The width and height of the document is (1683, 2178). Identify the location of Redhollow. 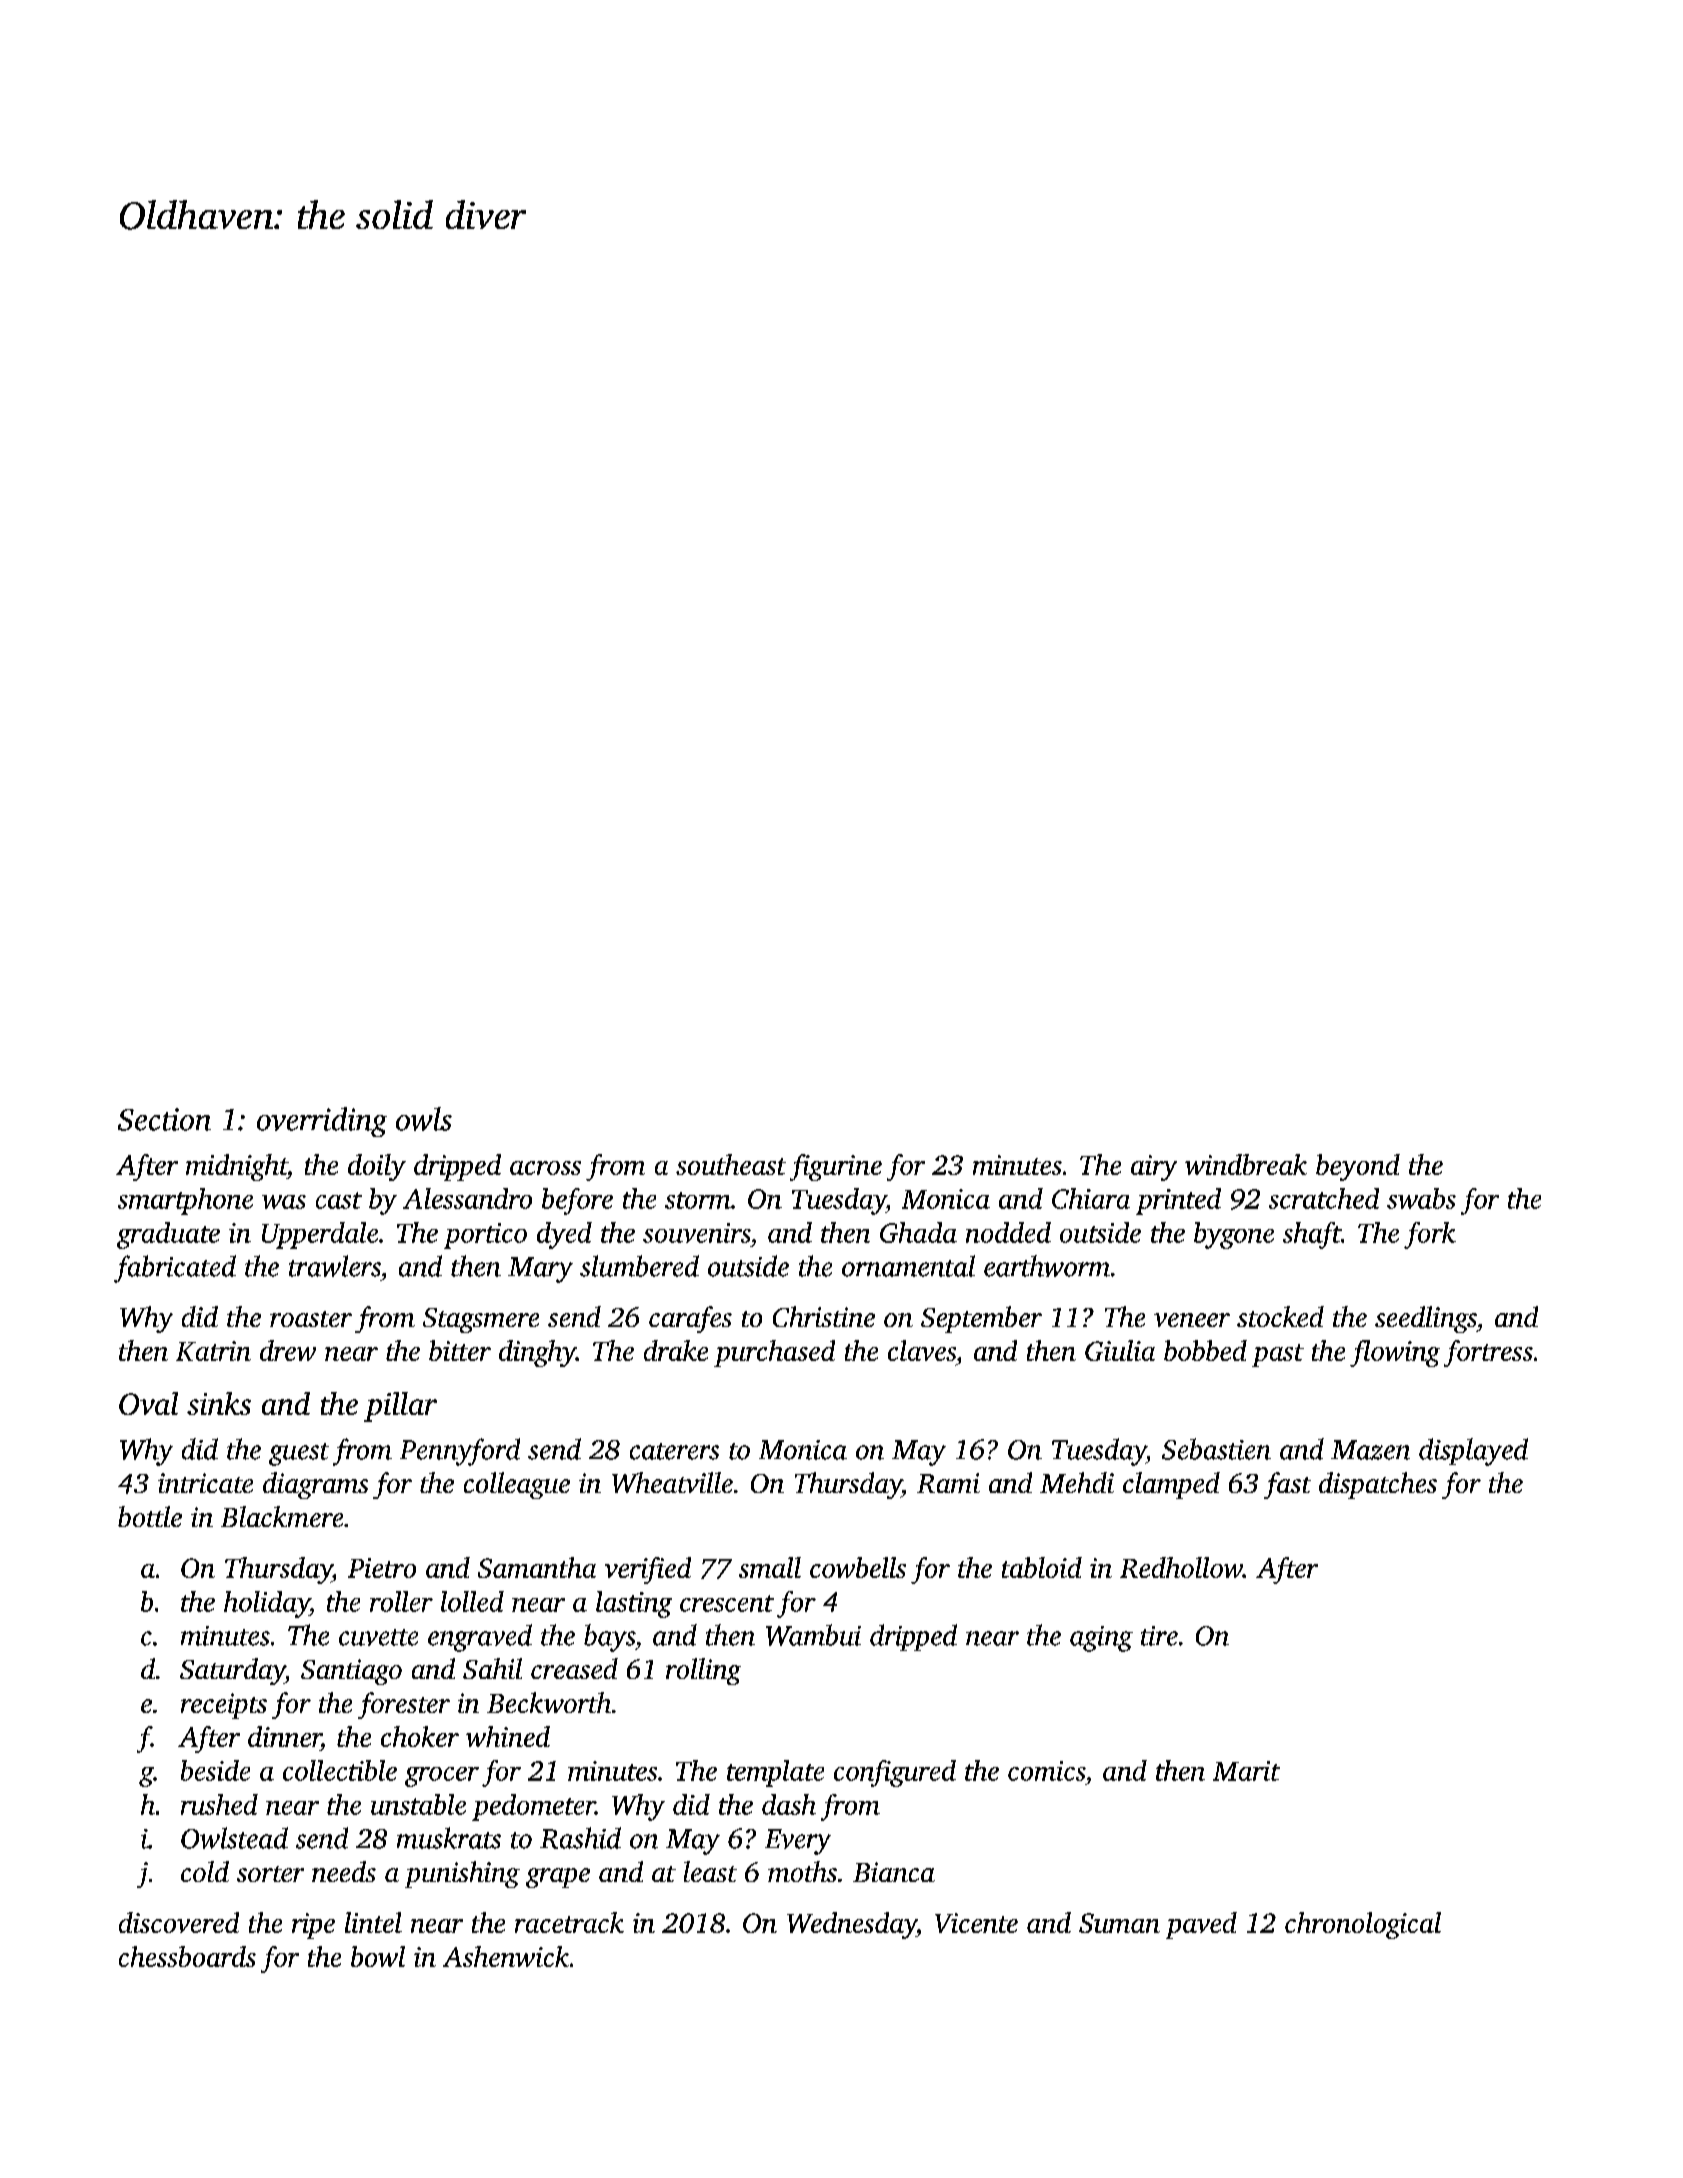
(1181, 1567).
